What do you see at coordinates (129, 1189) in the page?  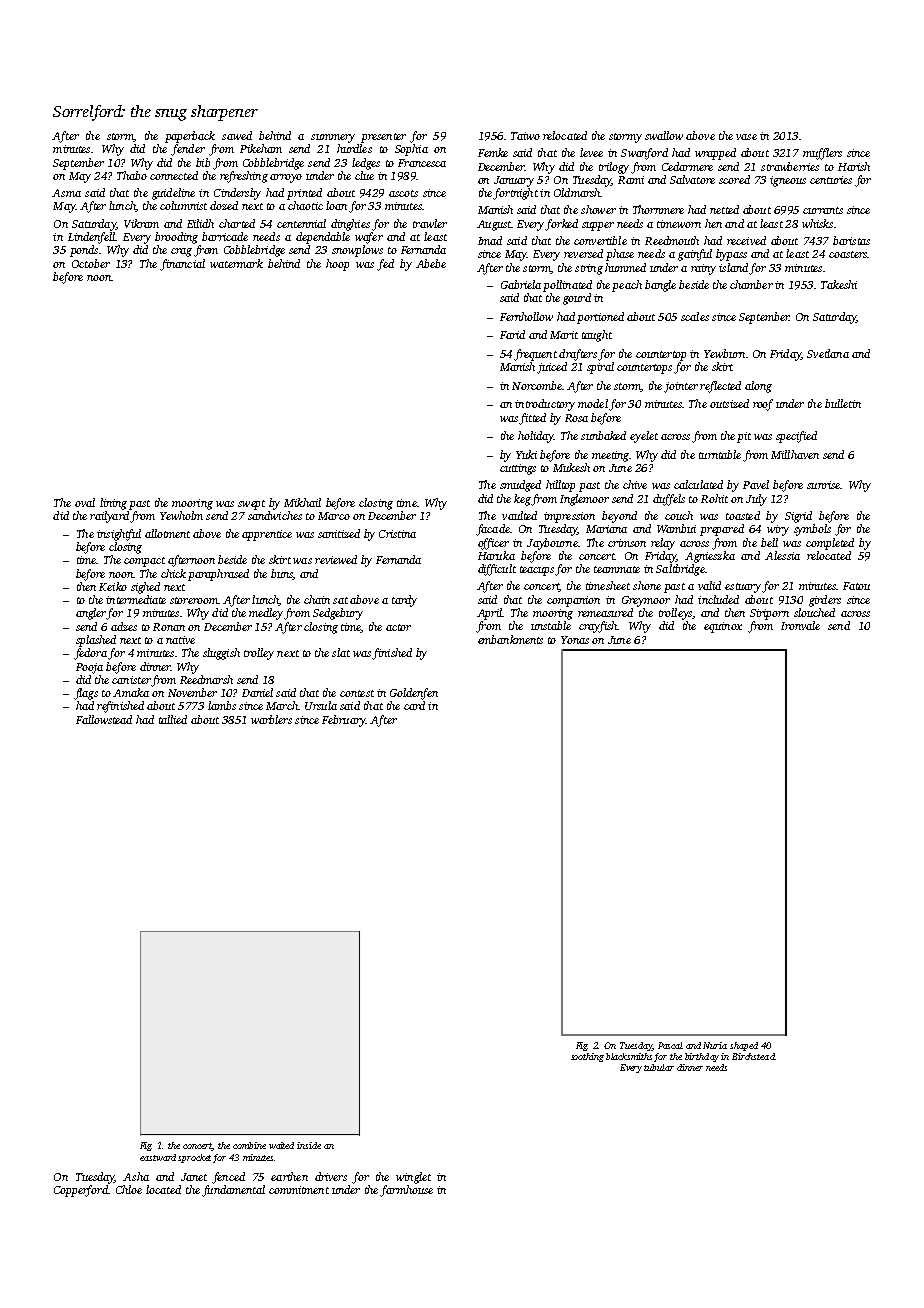 I see `Chloe` at bounding box center [129, 1189].
